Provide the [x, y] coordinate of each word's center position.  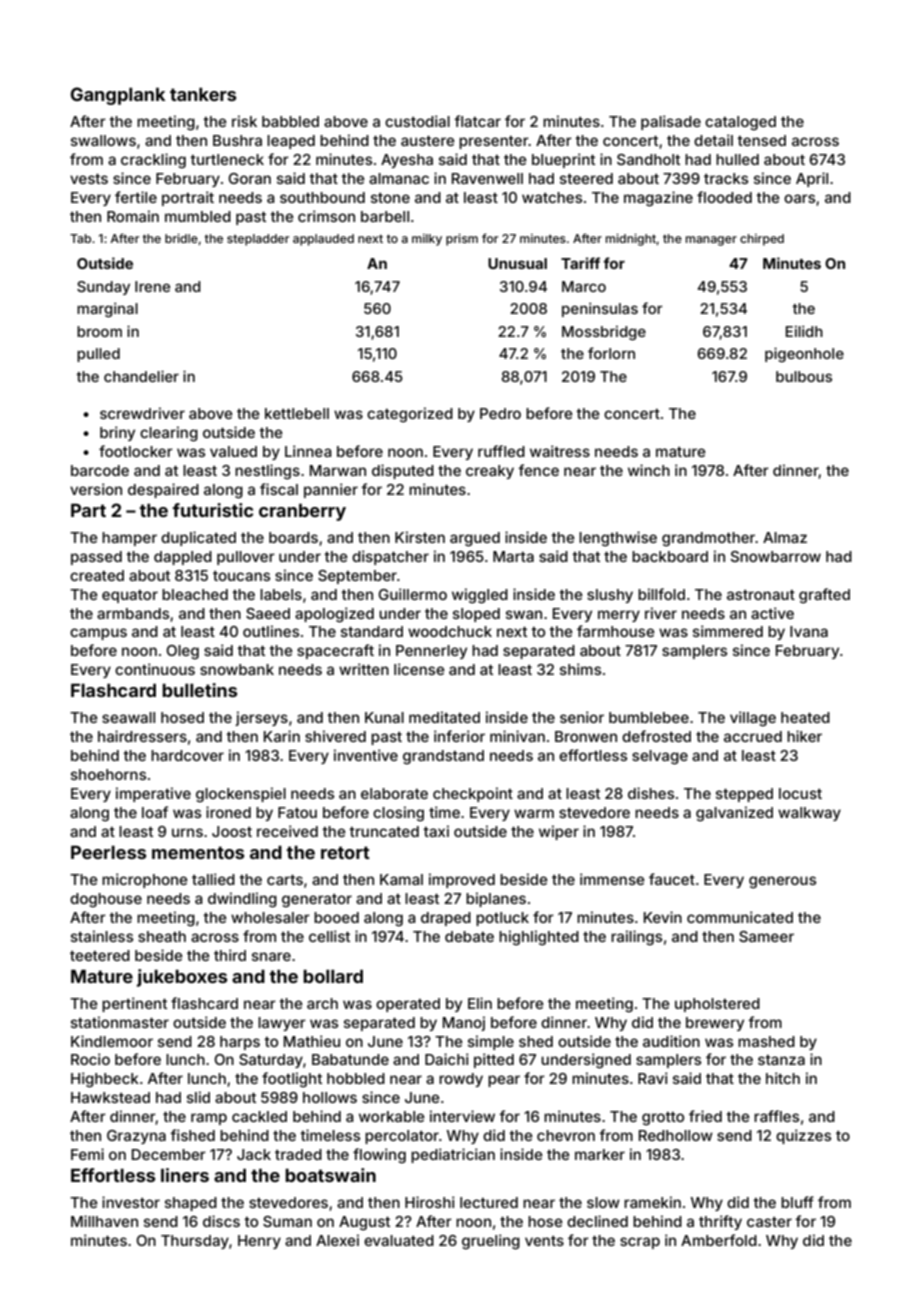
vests [89, 178]
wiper [559, 832]
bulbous [804, 376]
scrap [640, 1243]
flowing [379, 1156]
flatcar [477, 121]
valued [233, 451]
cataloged [740, 123]
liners [185, 1175]
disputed [403, 471]
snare [271, 956]
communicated [740, 917]
